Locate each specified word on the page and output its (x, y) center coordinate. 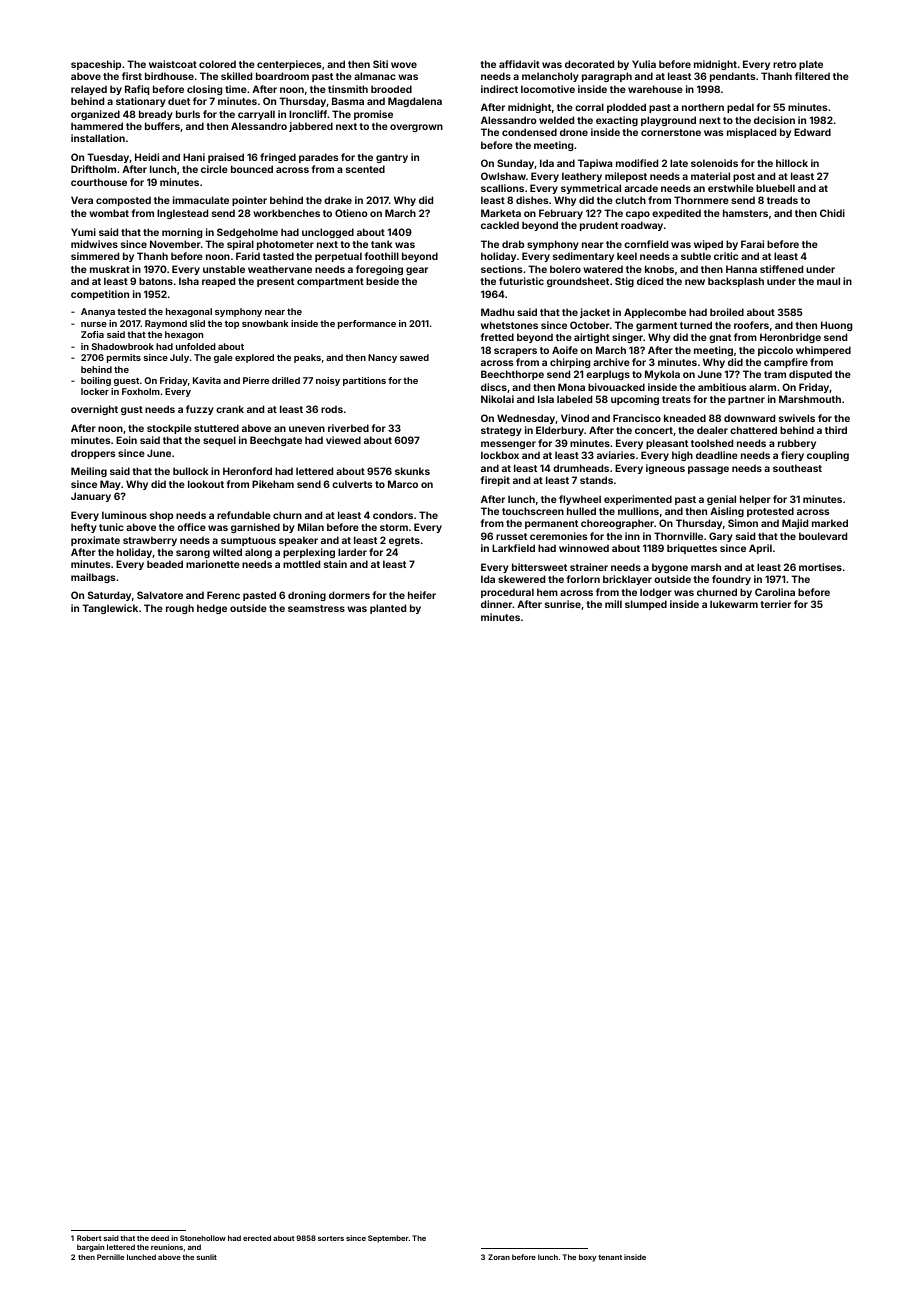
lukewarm (734, 604)
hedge (212, 609)
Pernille (110, 1257)
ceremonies (558, 536)
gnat (720, 338)
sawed (414, 357)
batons (156, 281)
